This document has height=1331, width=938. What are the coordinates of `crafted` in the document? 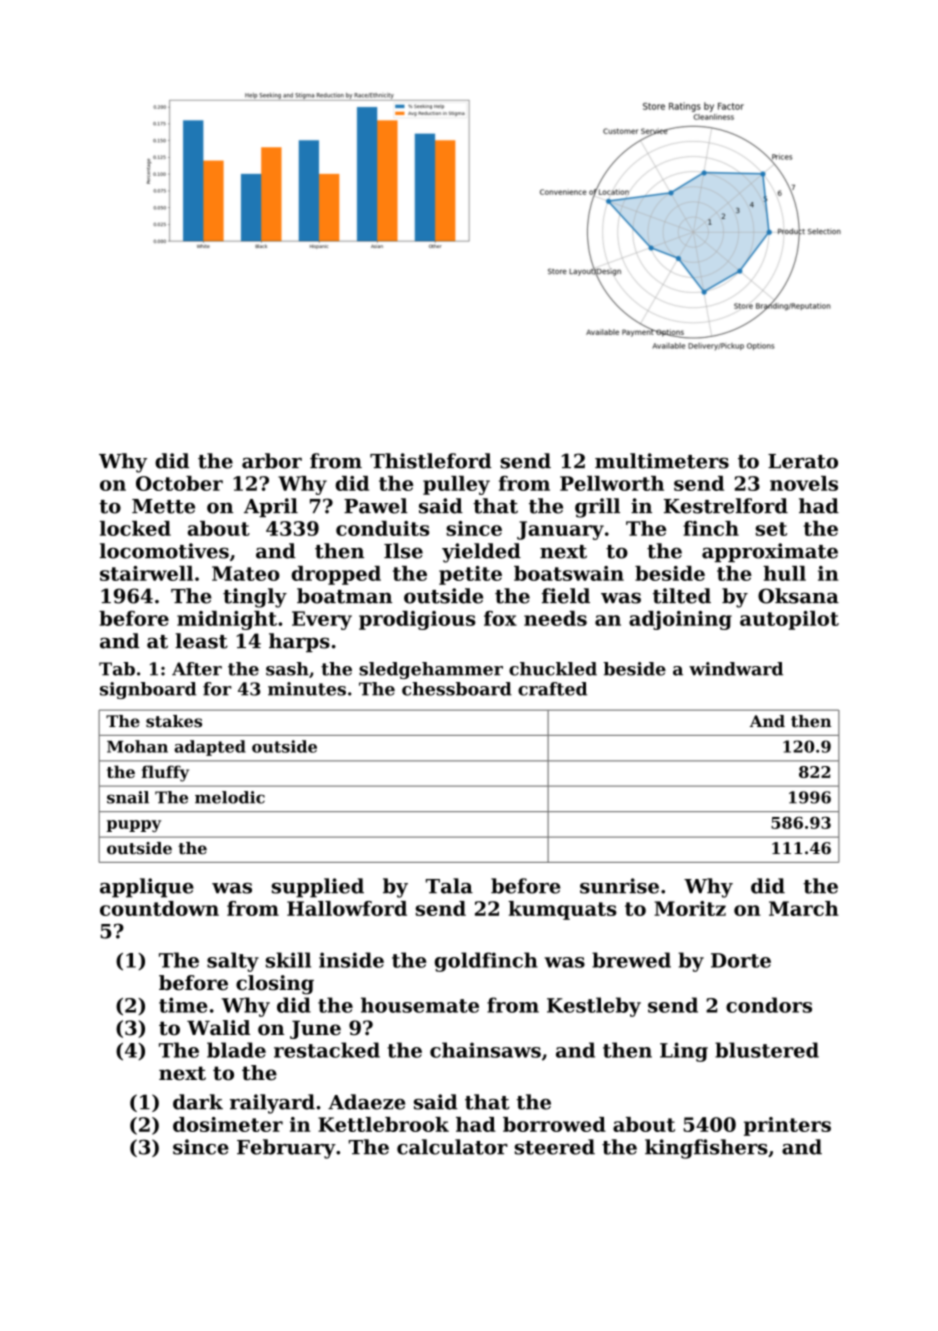 It's located at (552, 689).
